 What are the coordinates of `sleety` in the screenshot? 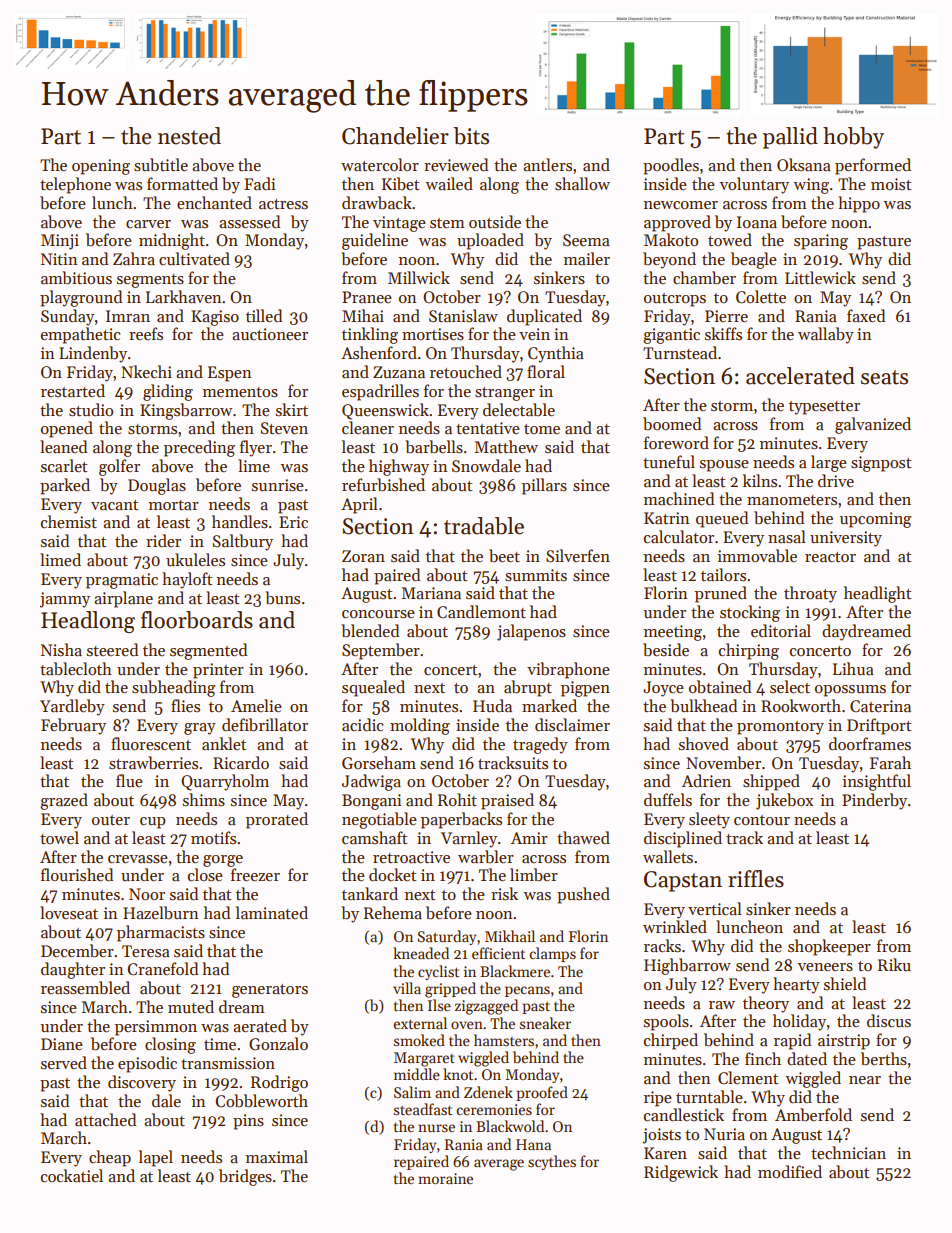 It's located at (709, 820).
